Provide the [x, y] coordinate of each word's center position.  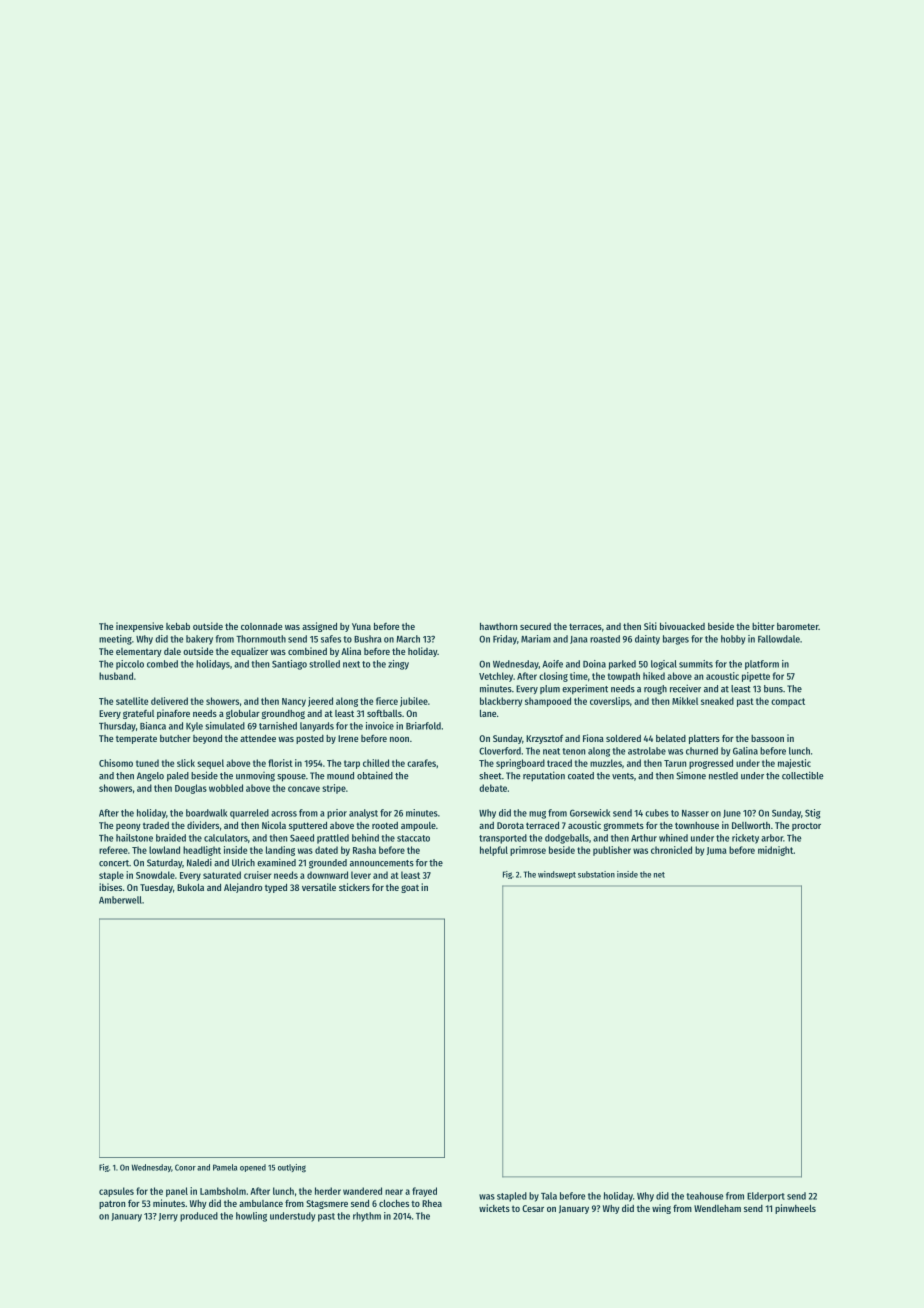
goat [410, 888]
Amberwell [120, 900]
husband [116, 676]
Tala [549, 1196]
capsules [116, 1192]
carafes [421, 763]
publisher [612, 851]
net [659, 875]
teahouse [705, 1196]
